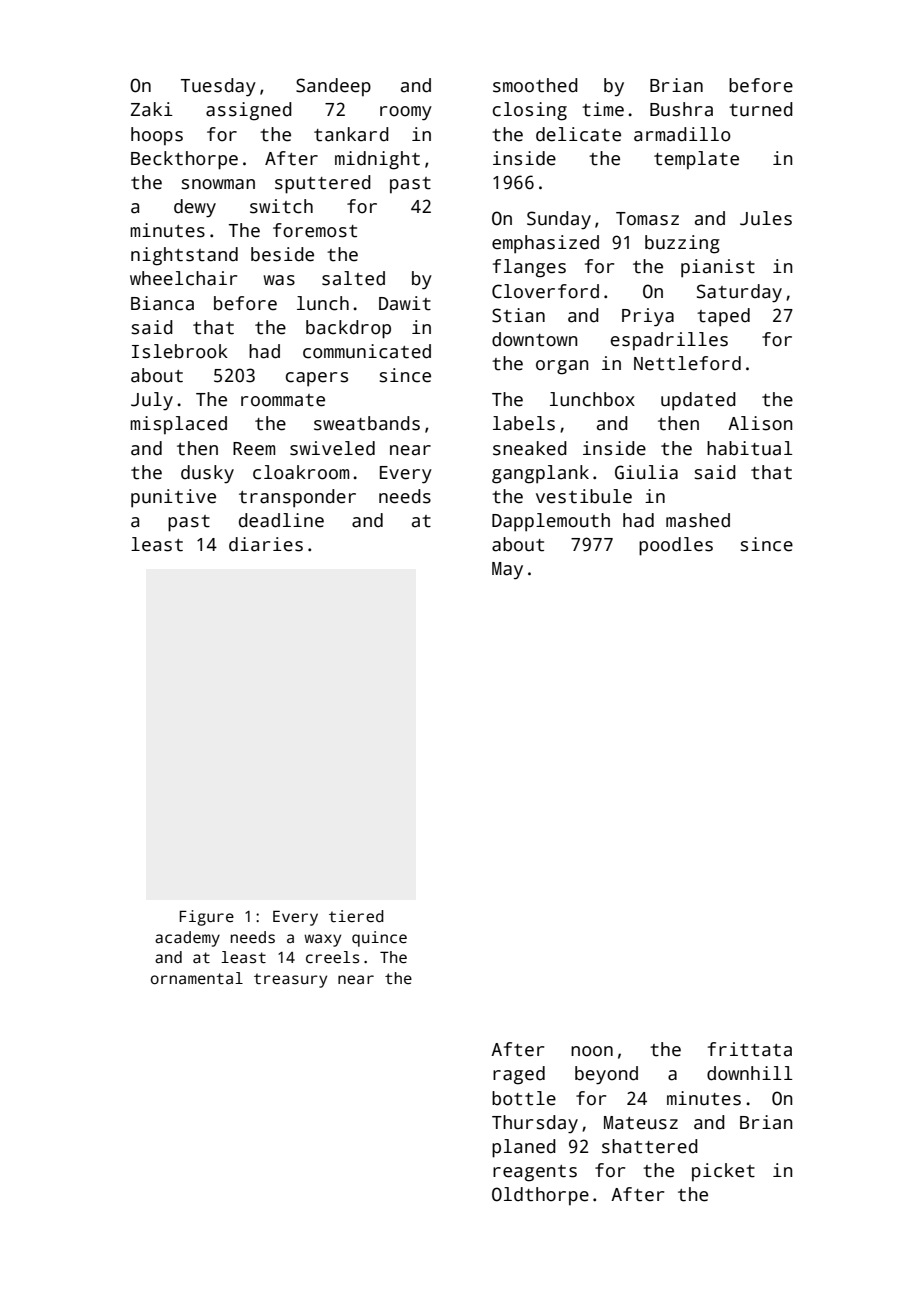  I want to click on ornamental, so click(197, 978).
